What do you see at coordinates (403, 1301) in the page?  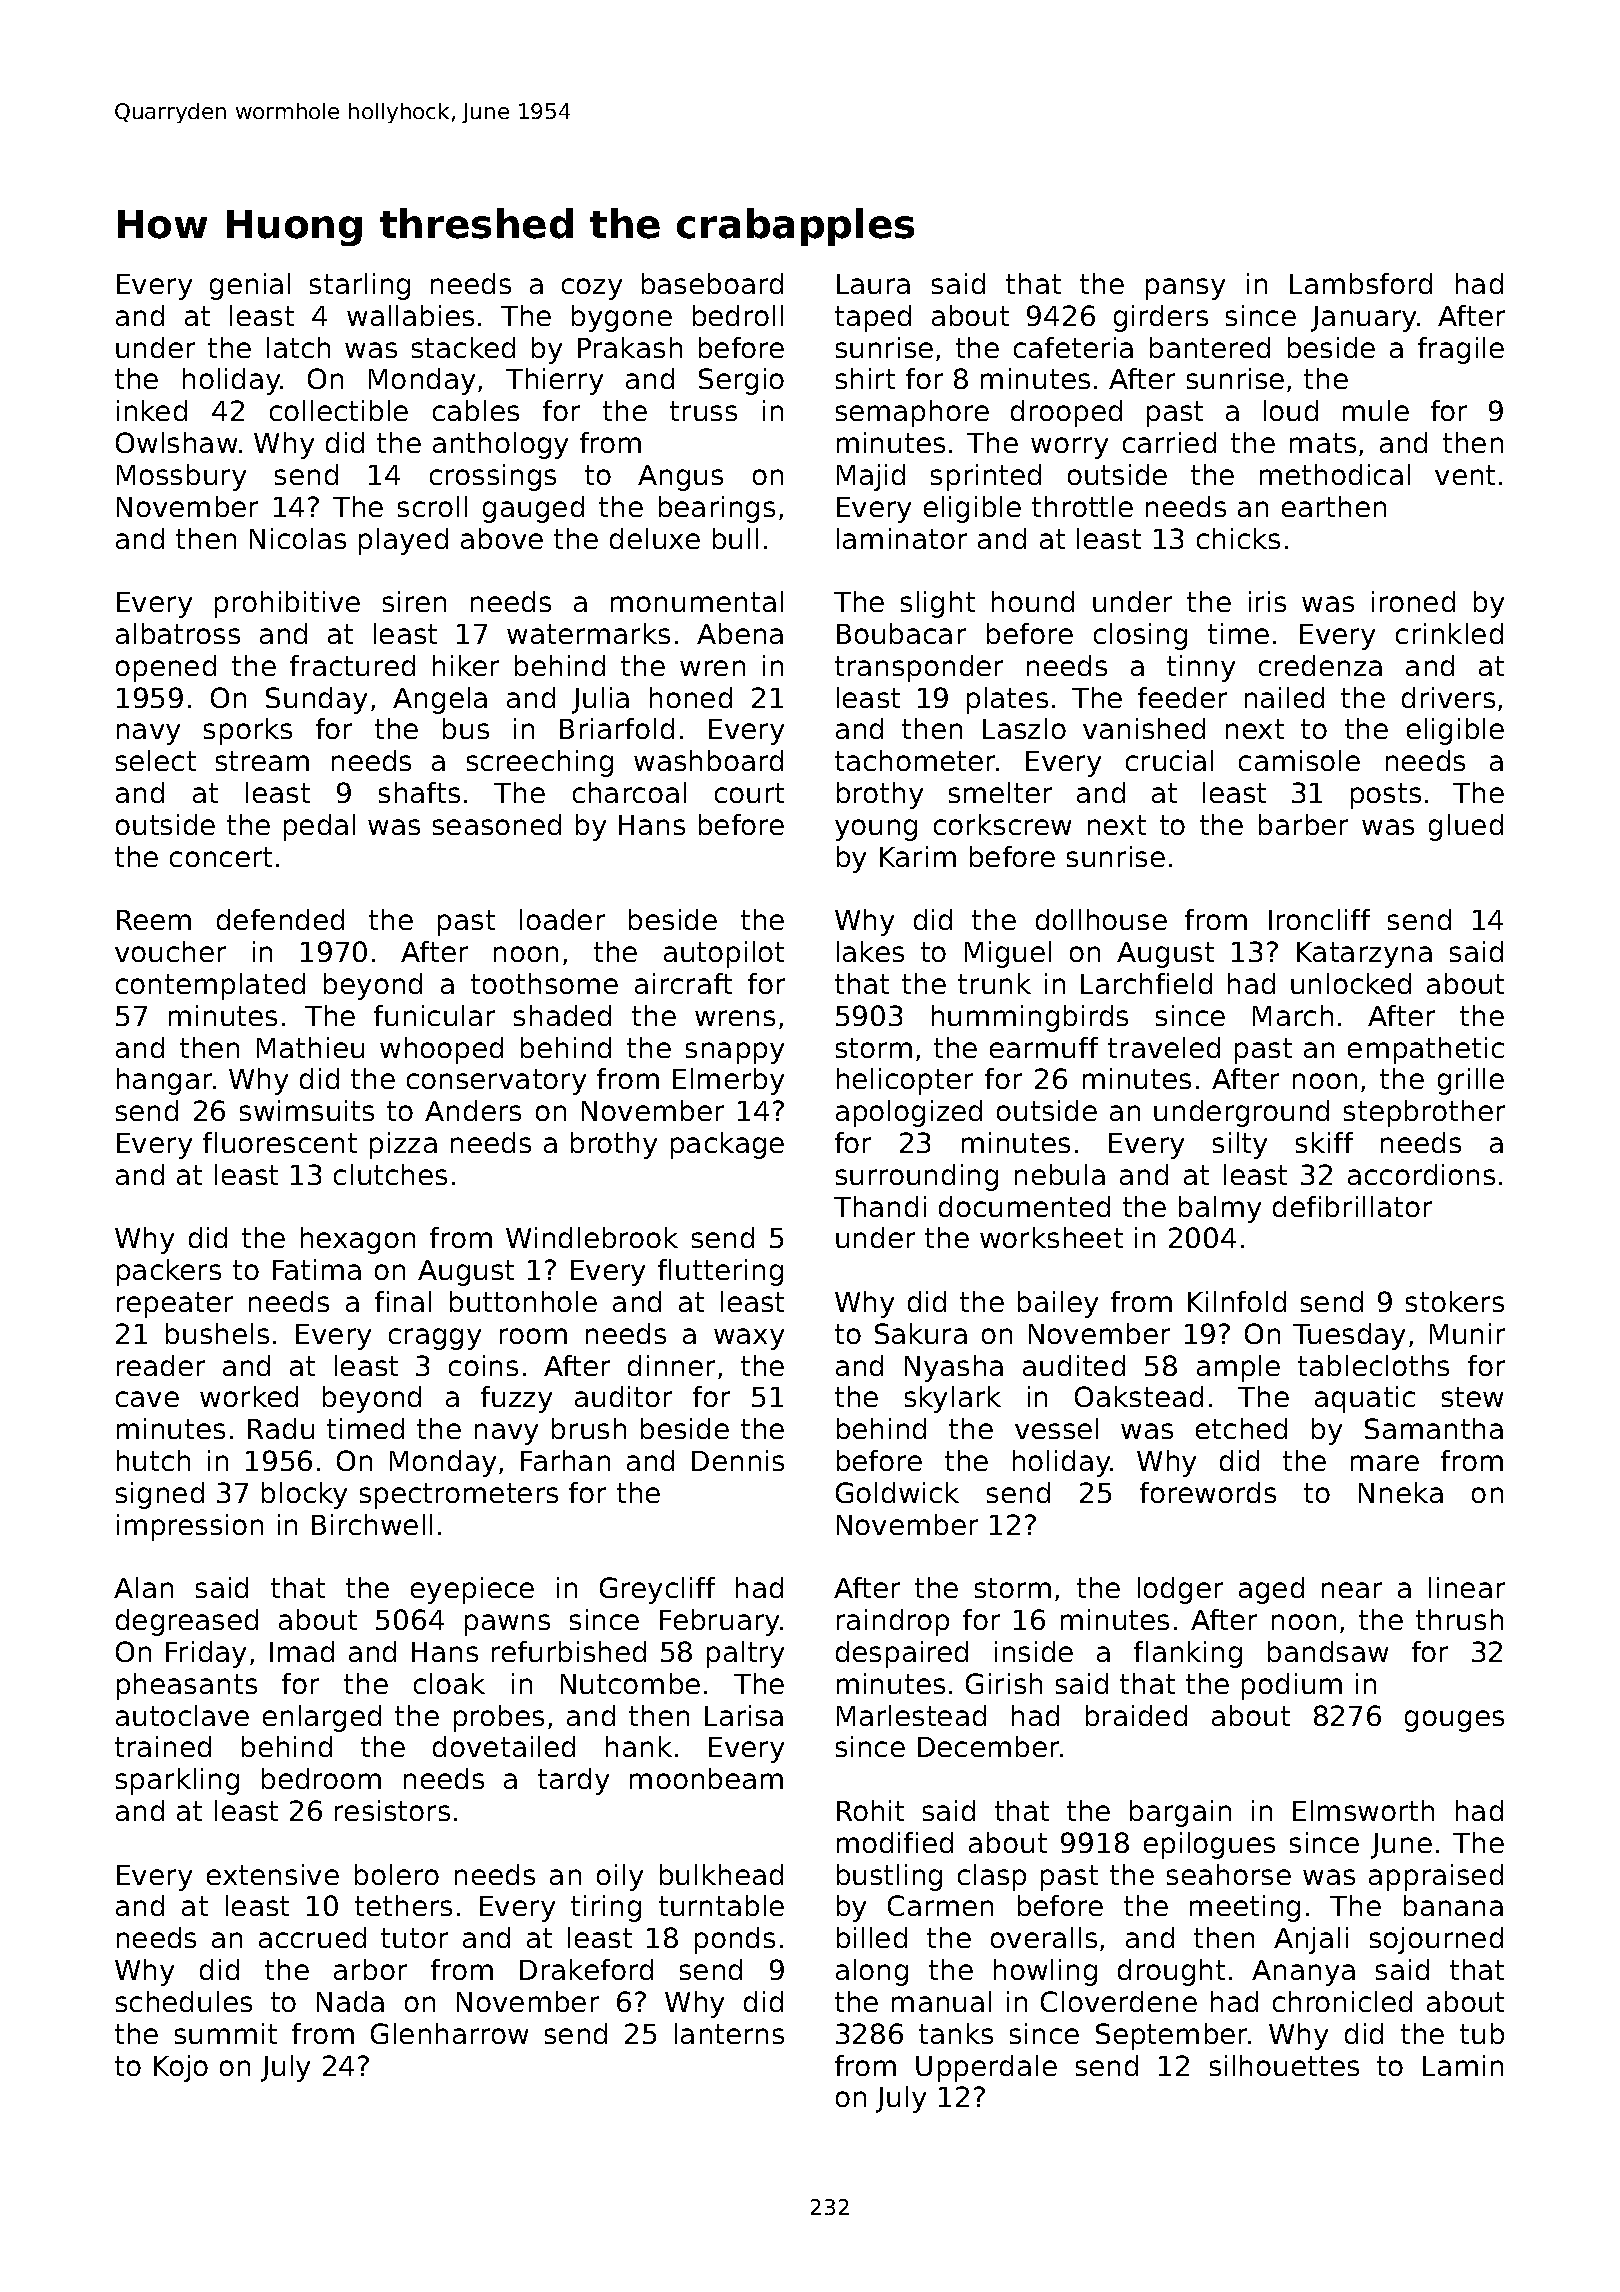 I see `final` at bounding box center [403, 1301].
